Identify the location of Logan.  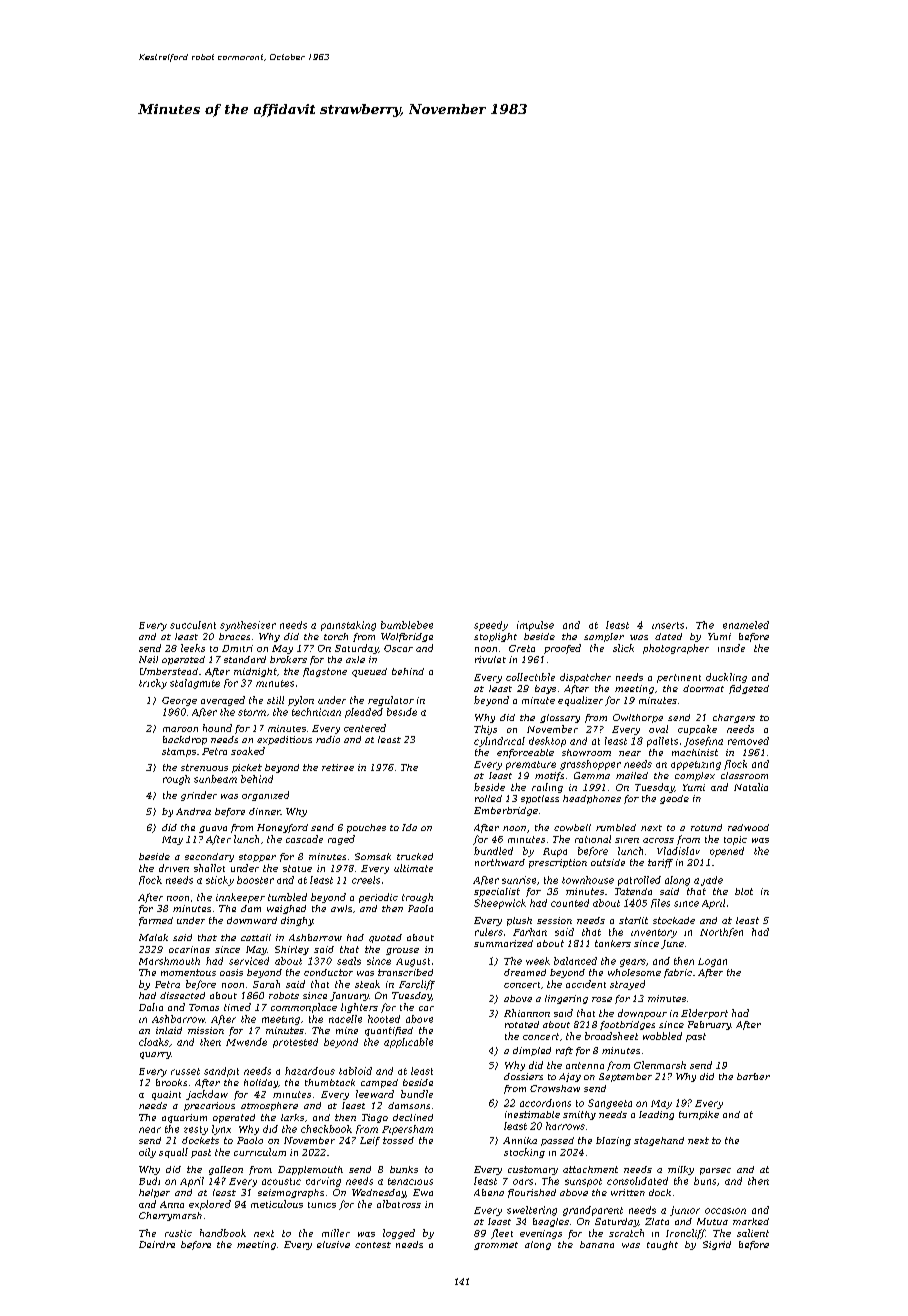
(712, 962).
